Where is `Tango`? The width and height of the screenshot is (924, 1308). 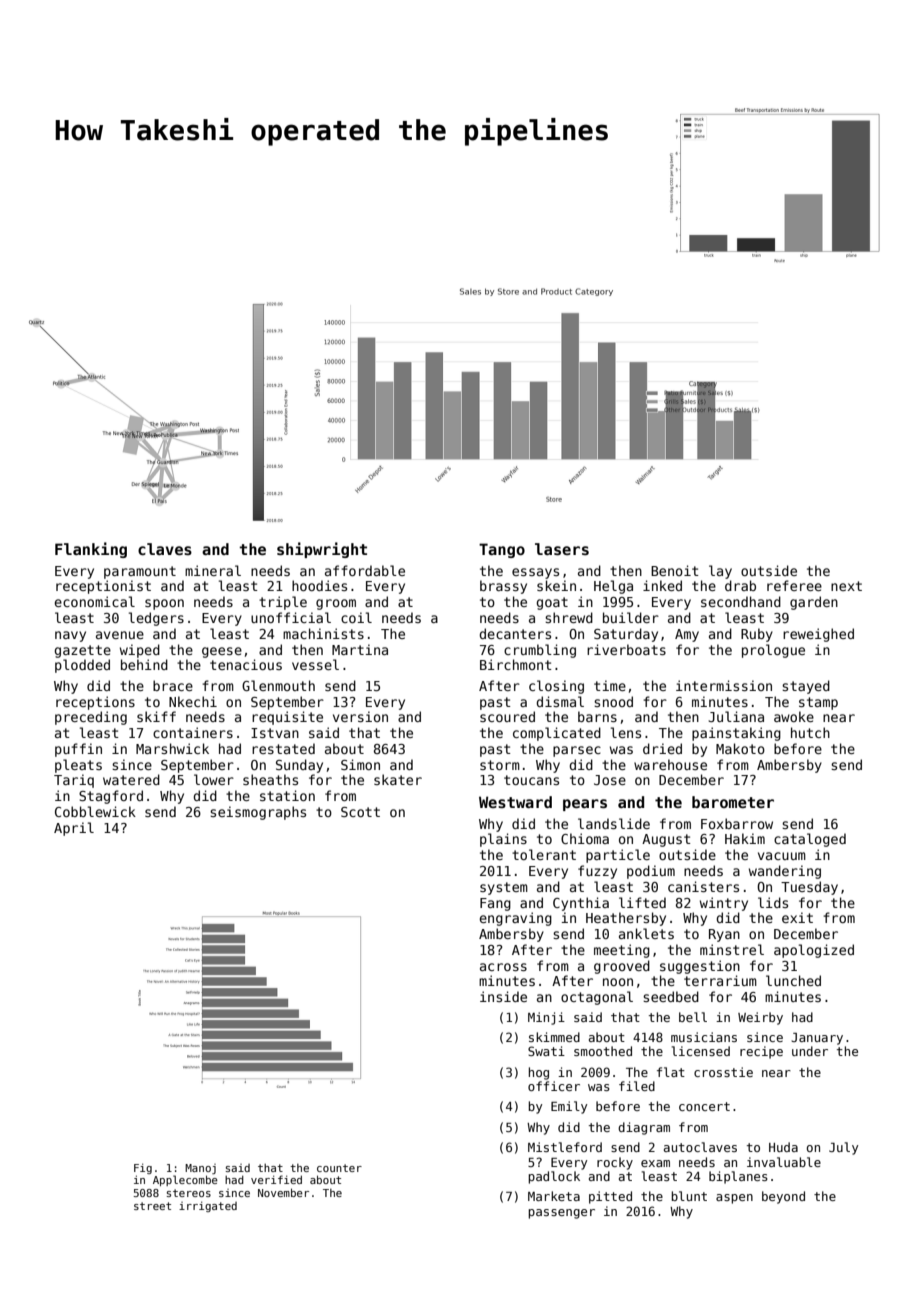
Tango is located at coordinates (502, 550).
